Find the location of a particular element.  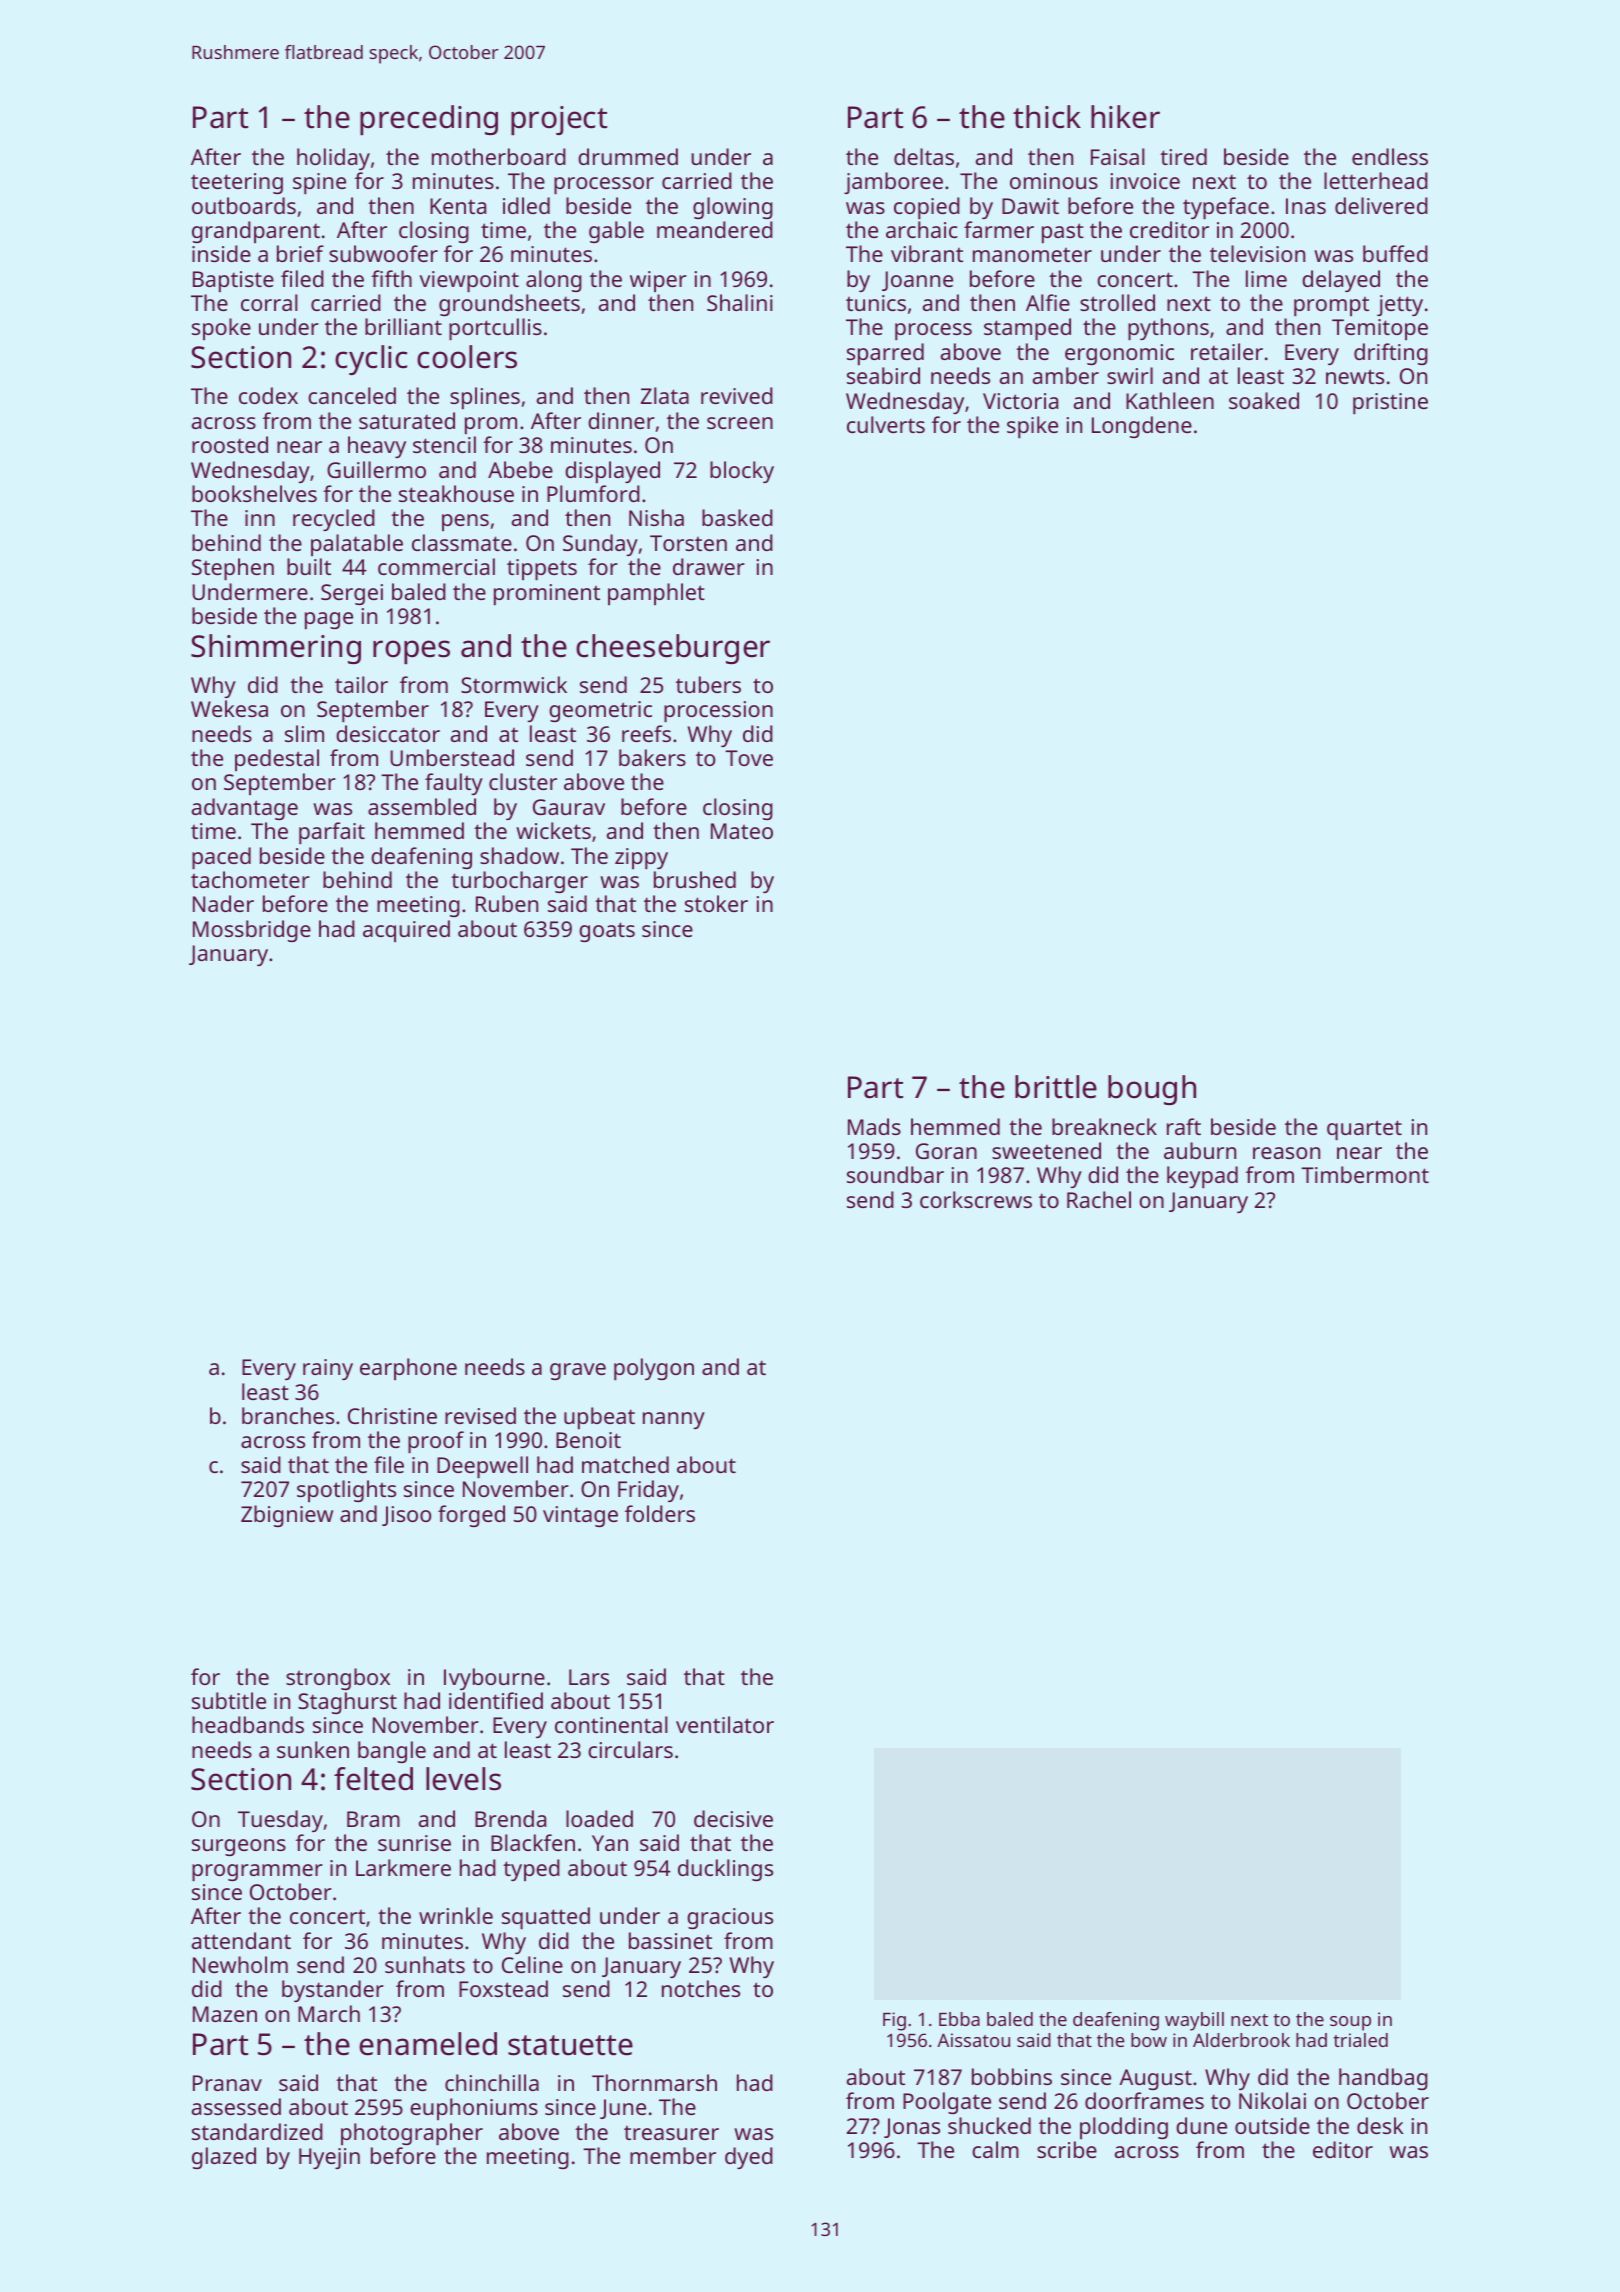

bough is located at coordinates (1152, 1090).
